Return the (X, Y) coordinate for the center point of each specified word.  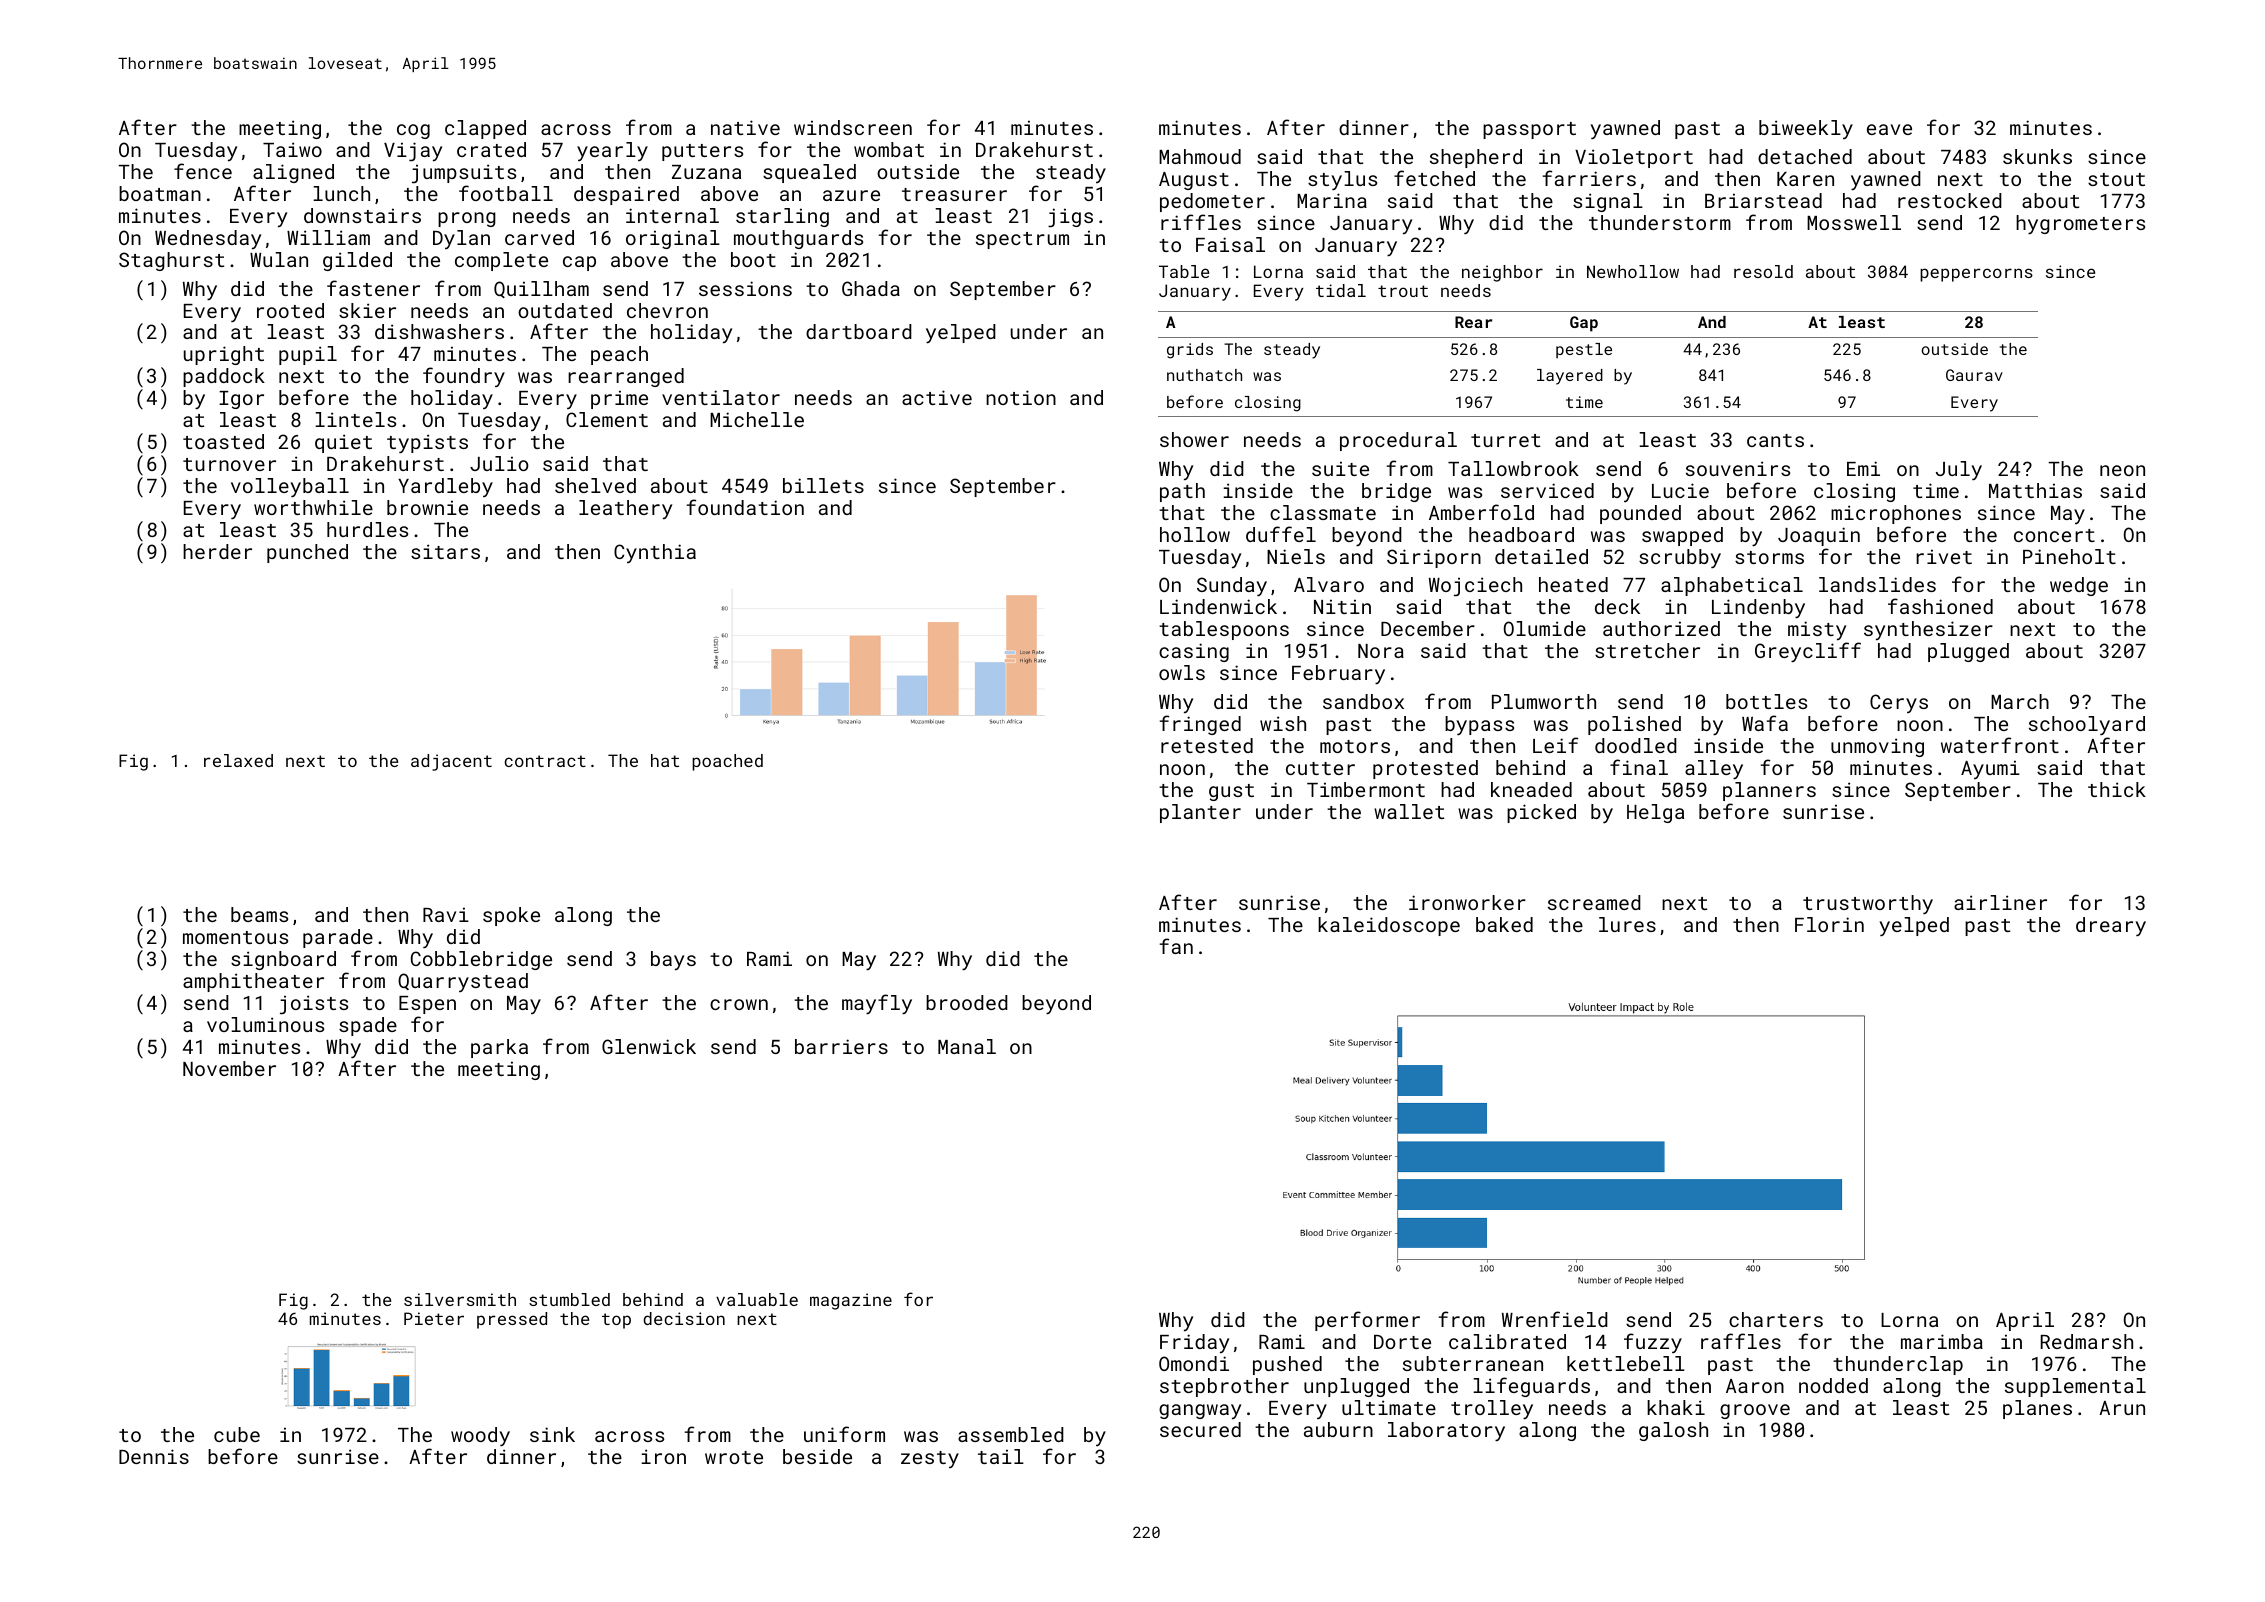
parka (499, 1048)
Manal (967, 1046)
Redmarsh (2087, 1341)
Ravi (446, 914)
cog (413, 131)
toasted (223, 441)
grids (1190, 351)
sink (552, 1434)
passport (1529, 130)
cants (1775, 440)
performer (1367, 1321)
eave (1889, 129)
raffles (1741, 1341)
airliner (2000, 902)
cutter (1320, 768)
